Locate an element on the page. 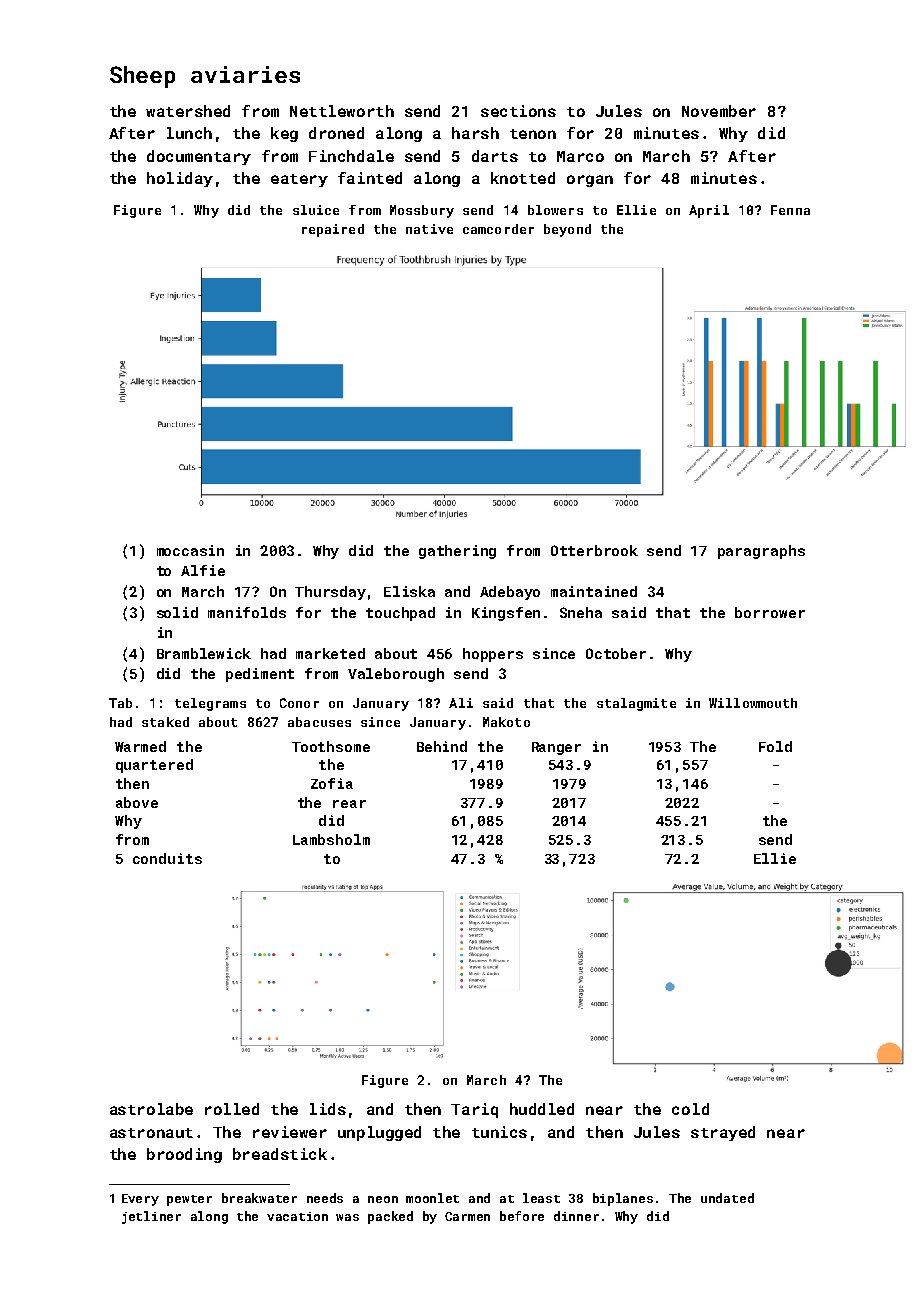 The image size is (924, 1308). tenon is located at coordinates (533, 134).
